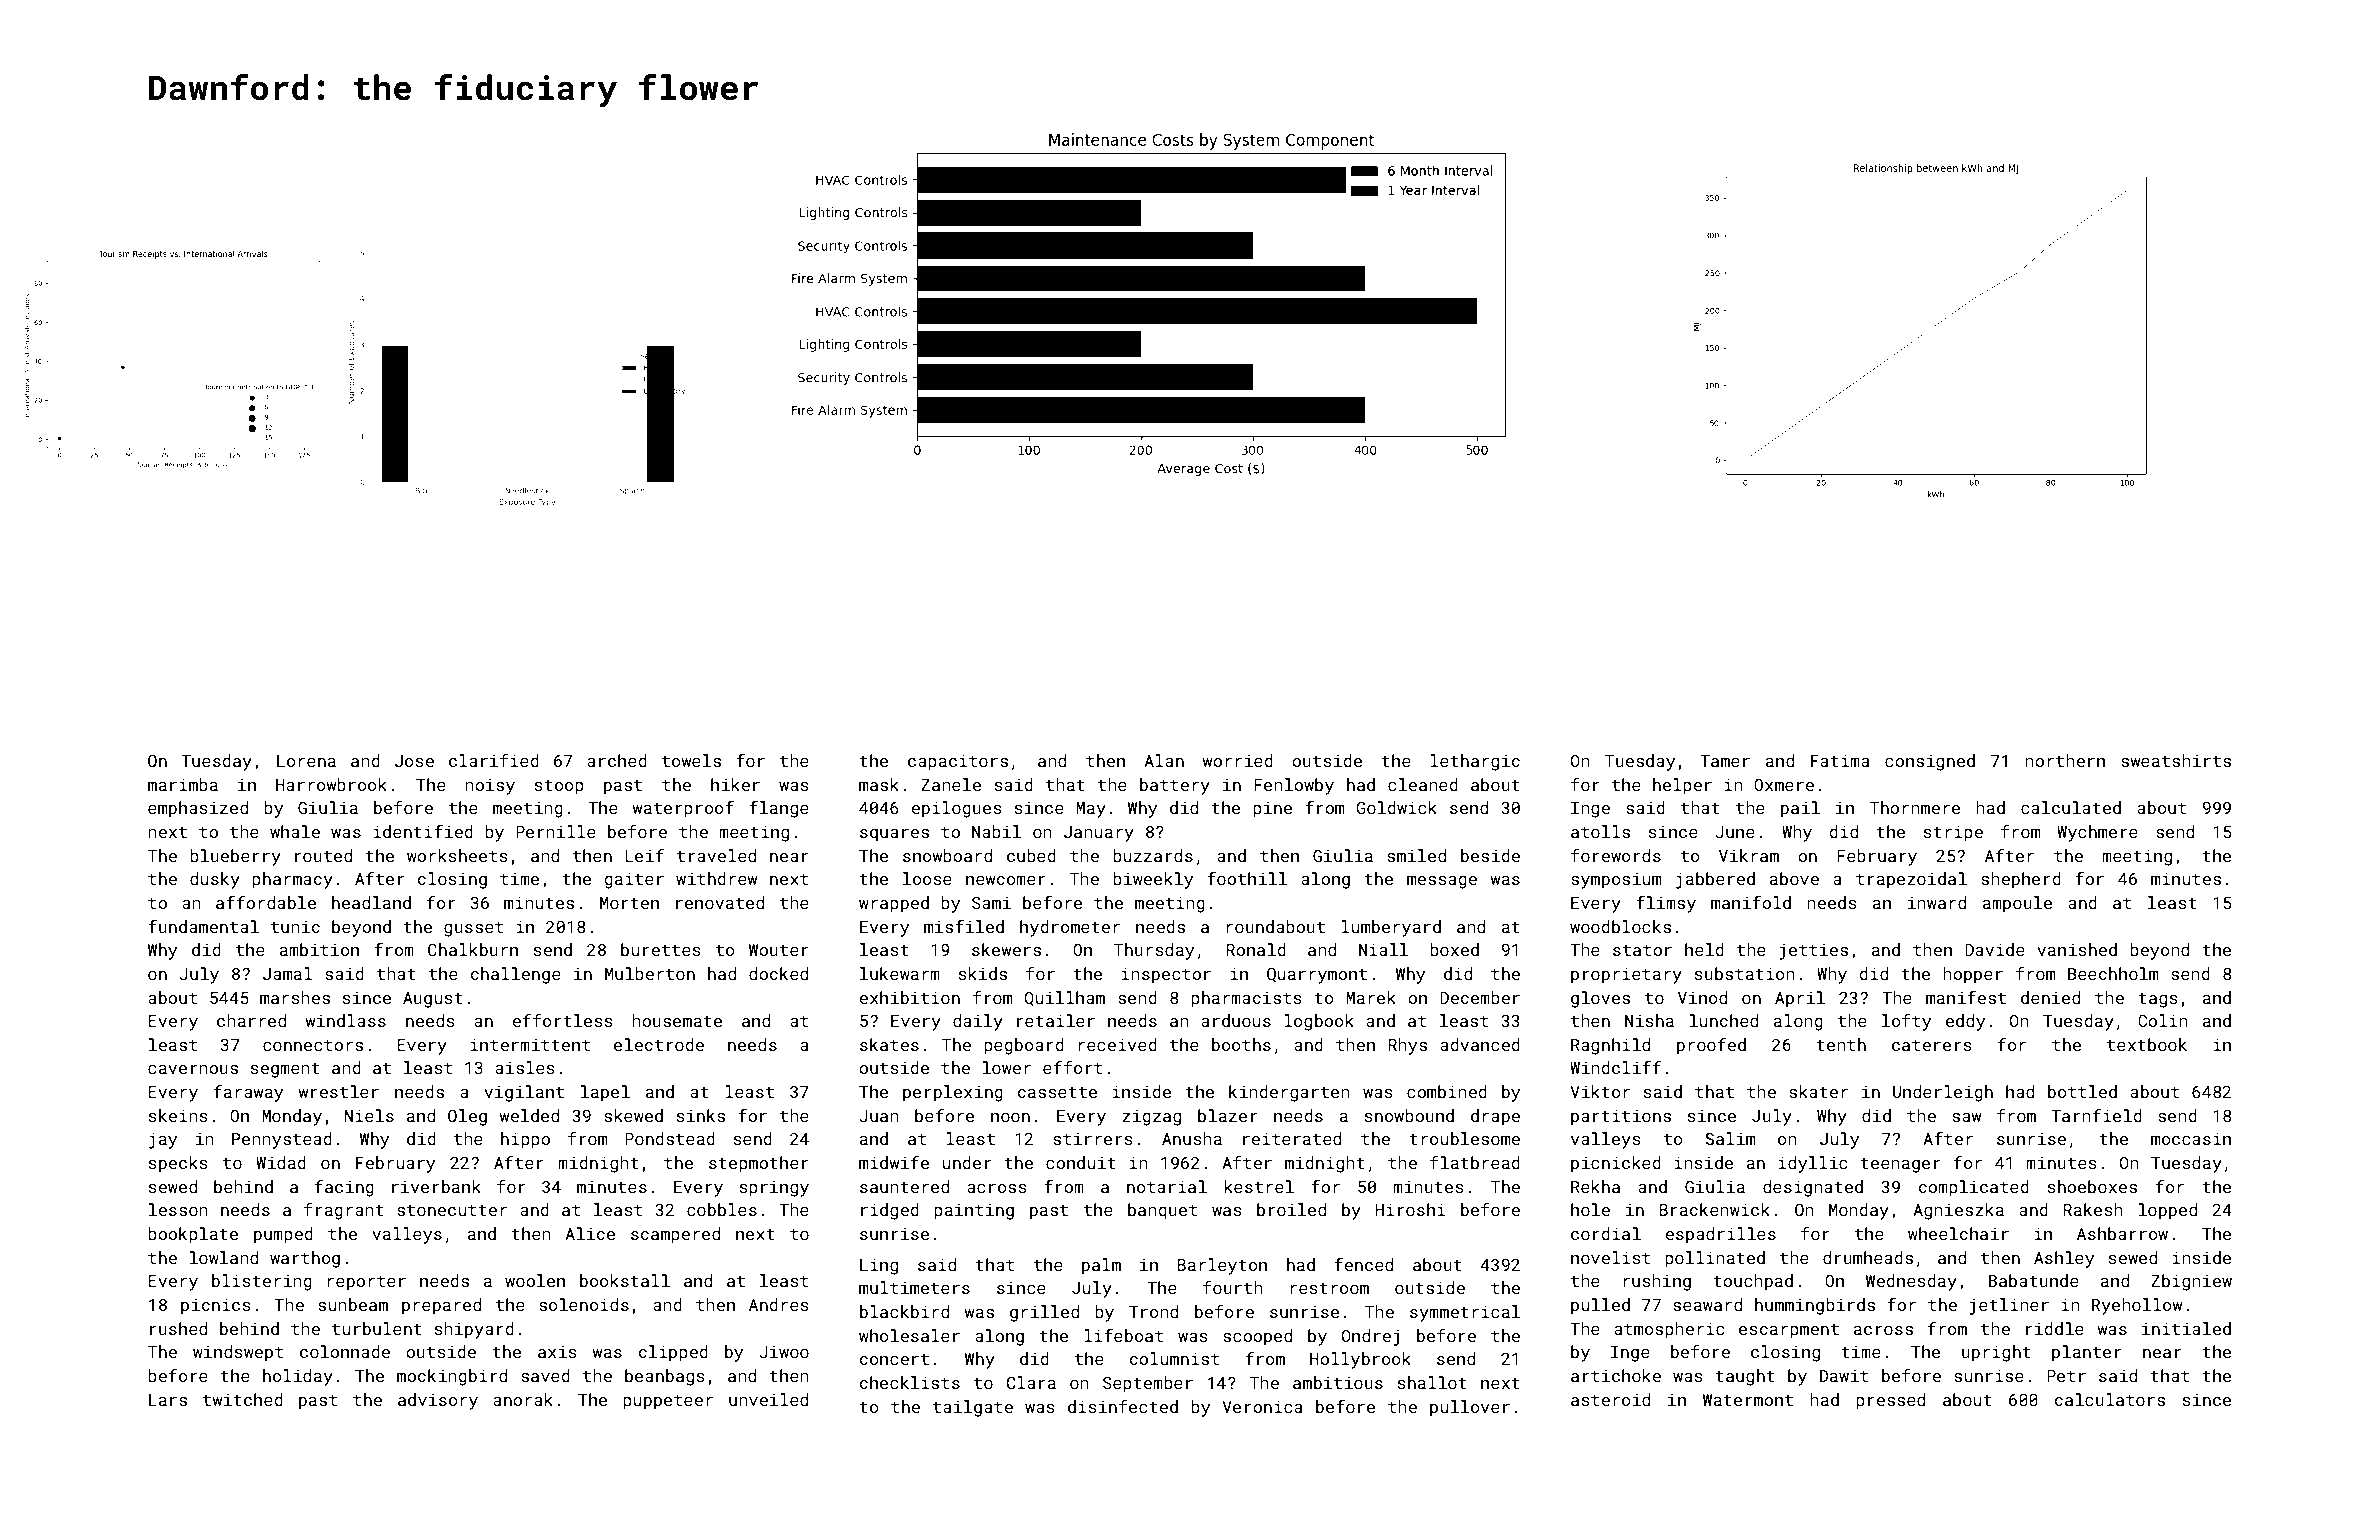 The height and width of the screenshot is (1540, 2380). Describe the element at coordinates (1749, 855) in the screenshot. I see `Vikram` at that location.
